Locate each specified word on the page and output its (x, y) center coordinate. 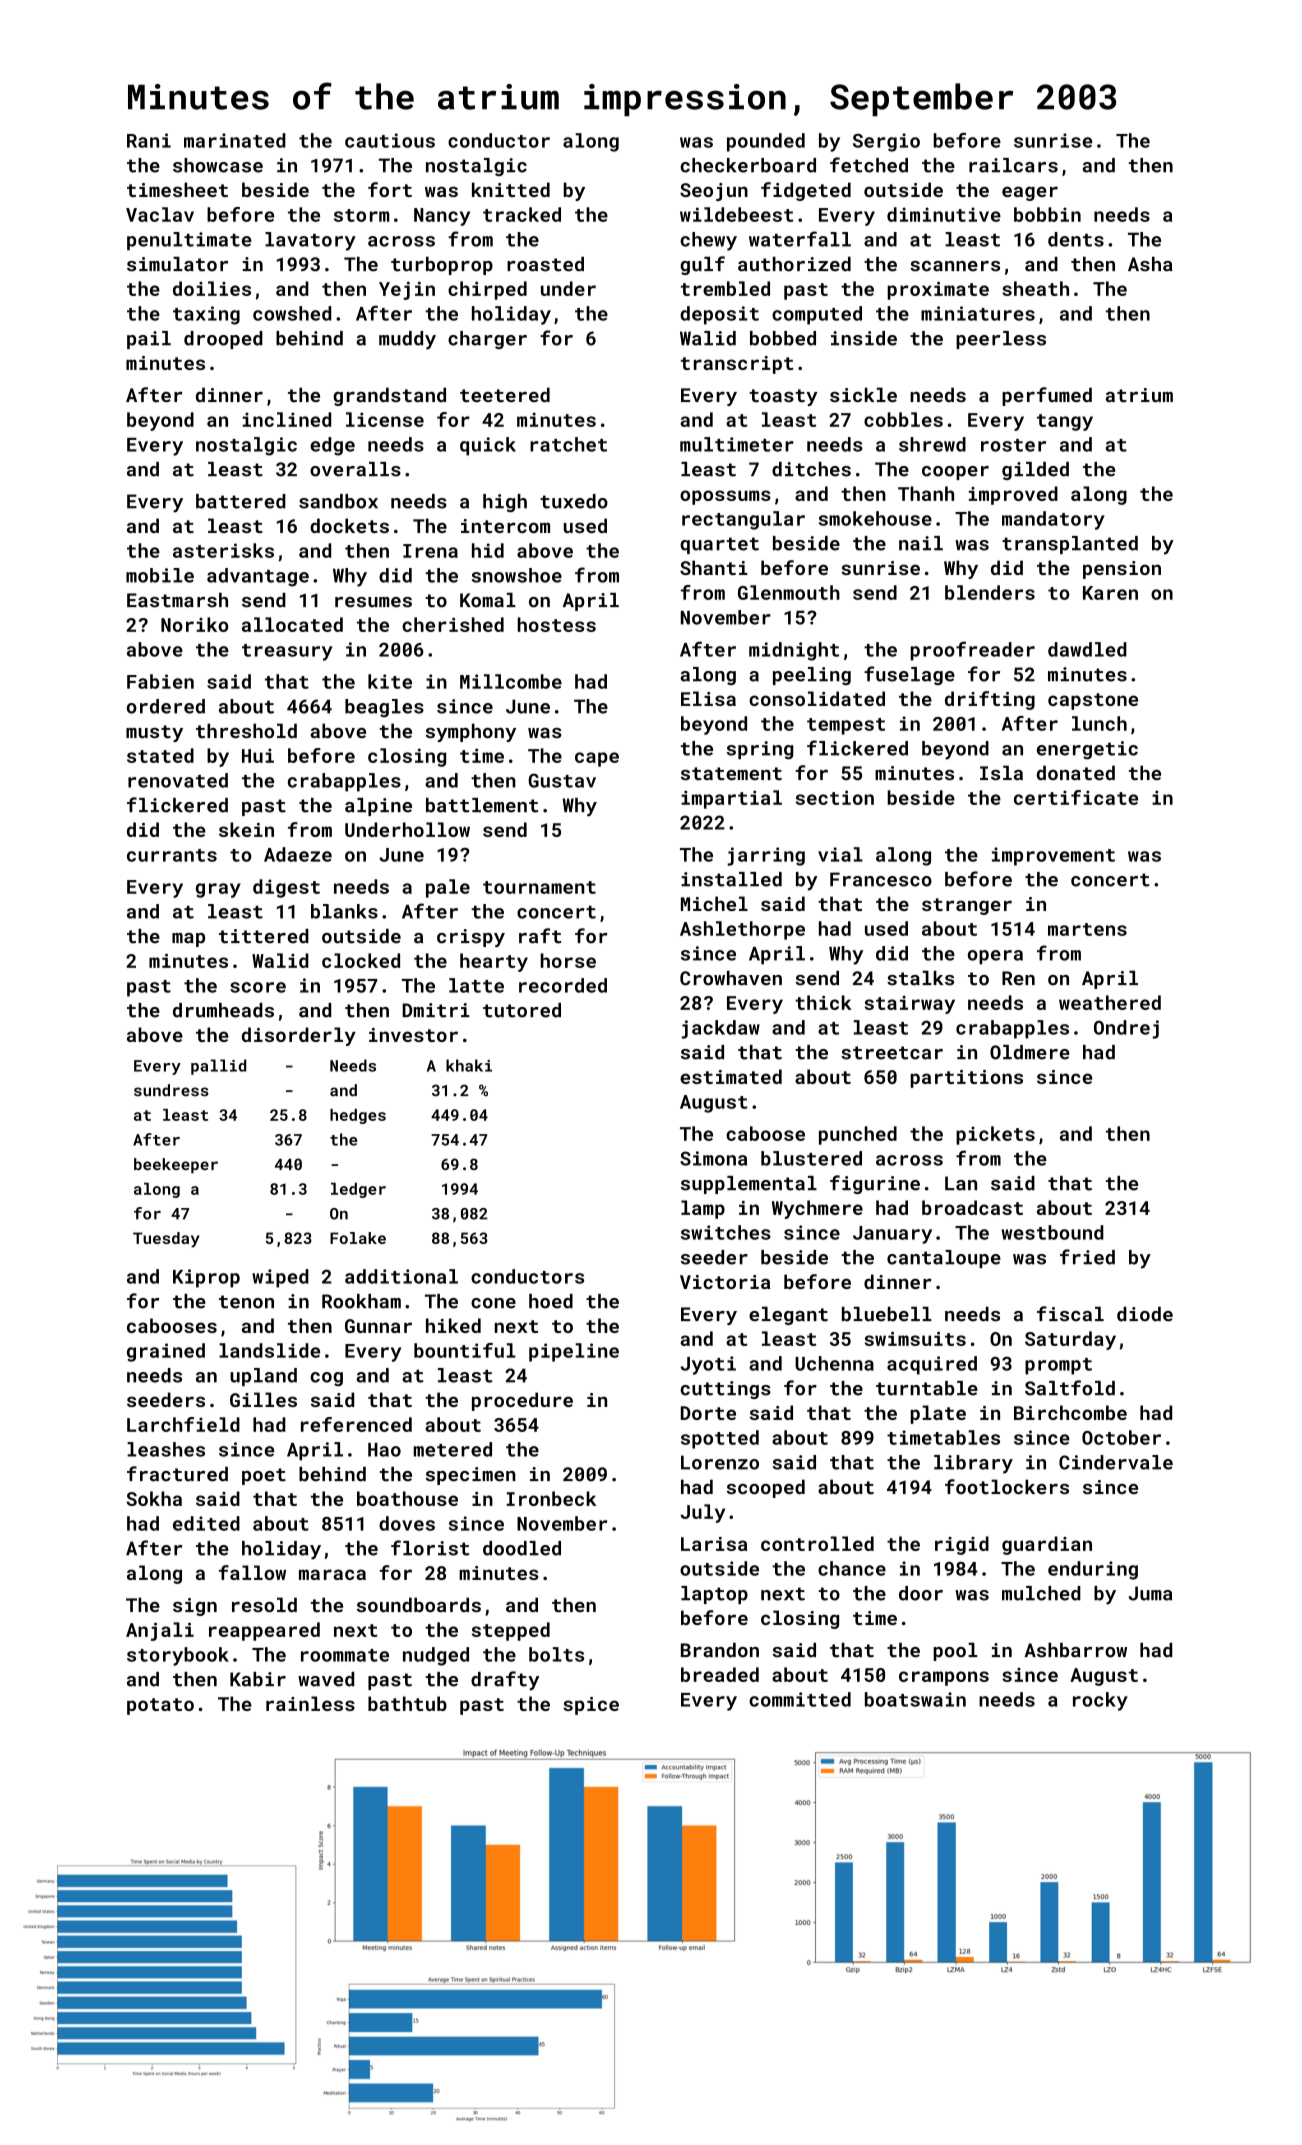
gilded (1035, 471)
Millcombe (511, 681)
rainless (310, 1703)
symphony (471, 732)
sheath (1035, 288)
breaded (720, 1674)
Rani (149, 140)
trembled (725, 288)
